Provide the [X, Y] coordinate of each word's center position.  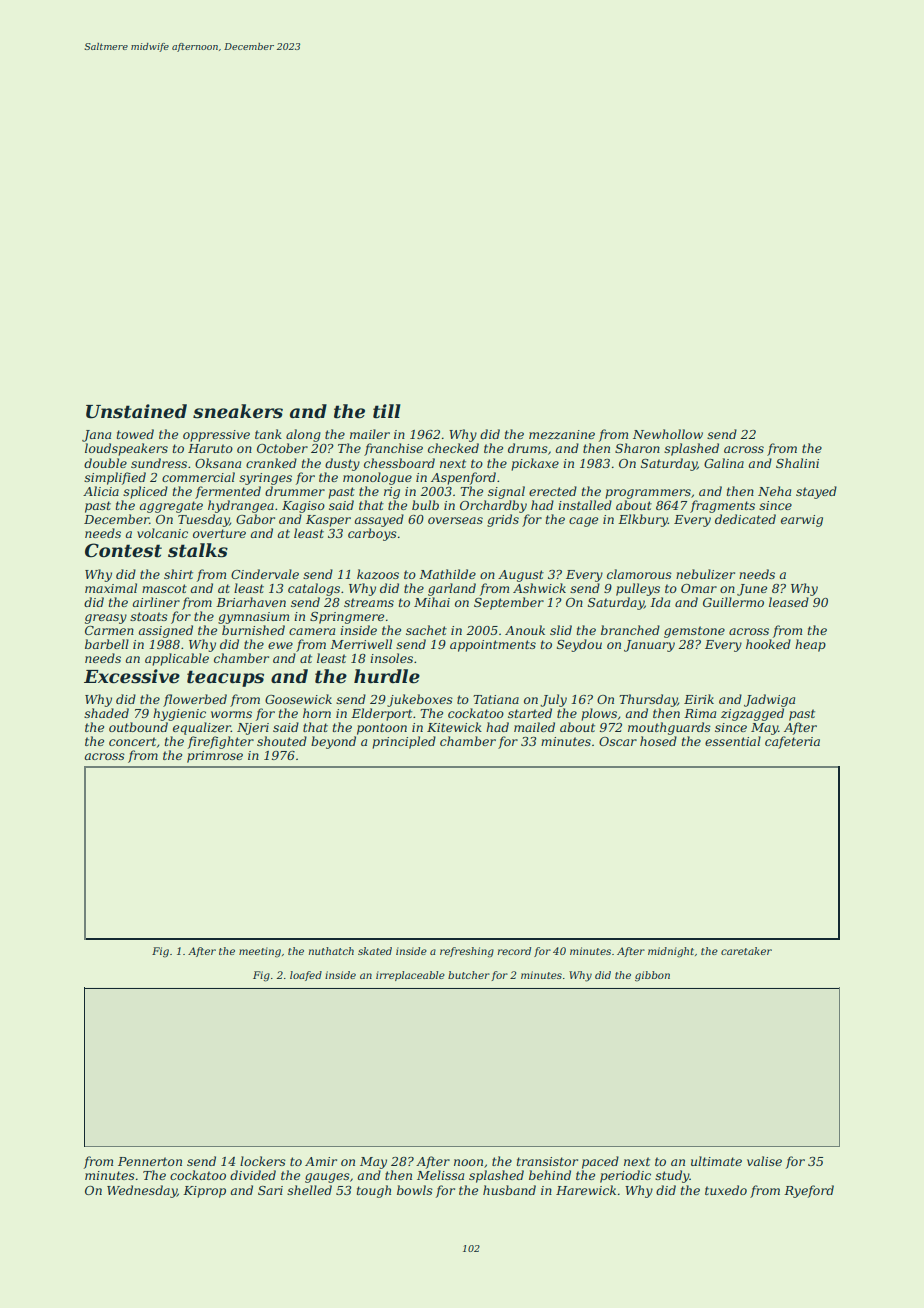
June [752, 590]
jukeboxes [420, 700]
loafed [306, 976]
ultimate [716, 1161]
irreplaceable [410, 976]
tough [374, 1191]
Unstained [136, 411]
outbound [138, 727]
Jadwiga [769, 700]
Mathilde [447, 574]
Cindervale [265, 574]
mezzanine [562, 435]
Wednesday [142, 1191]
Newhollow [668, 434]
